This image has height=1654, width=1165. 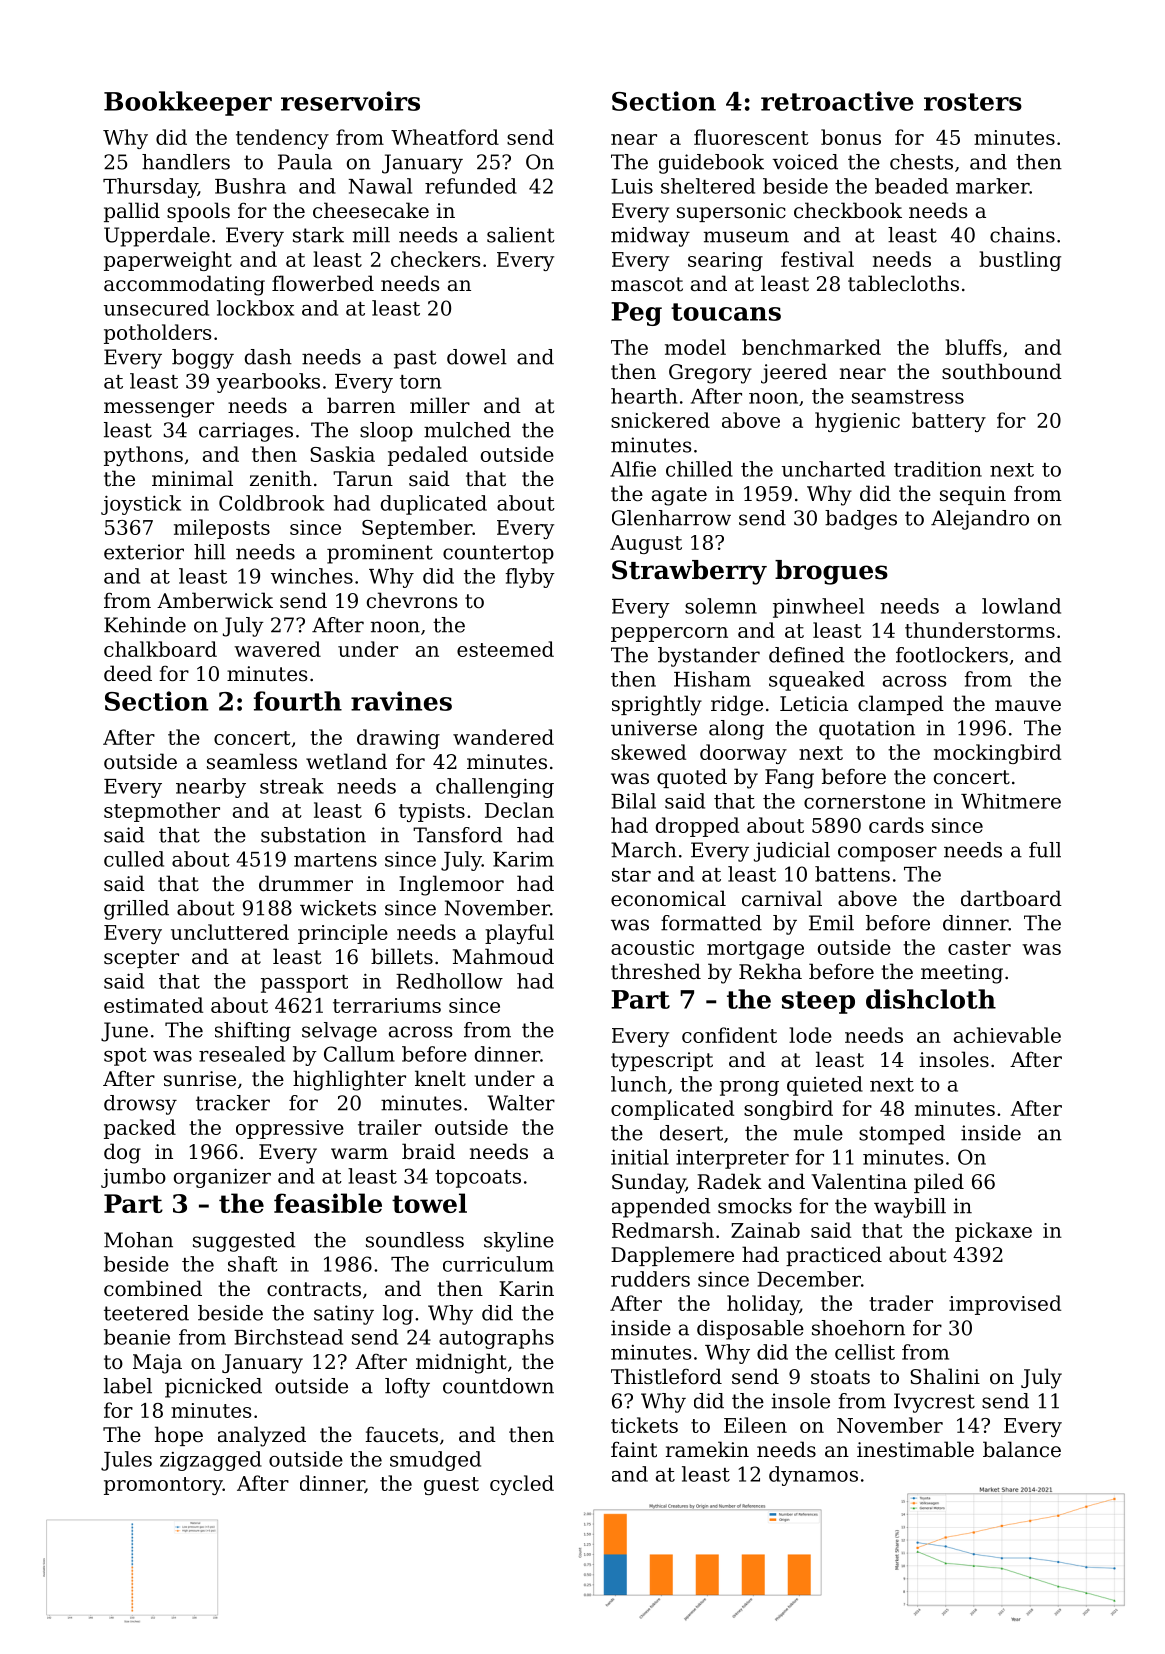 What do you see at coordinates (647, 284) in the image?
I see `mascot` at bounding box center [647, 284].
